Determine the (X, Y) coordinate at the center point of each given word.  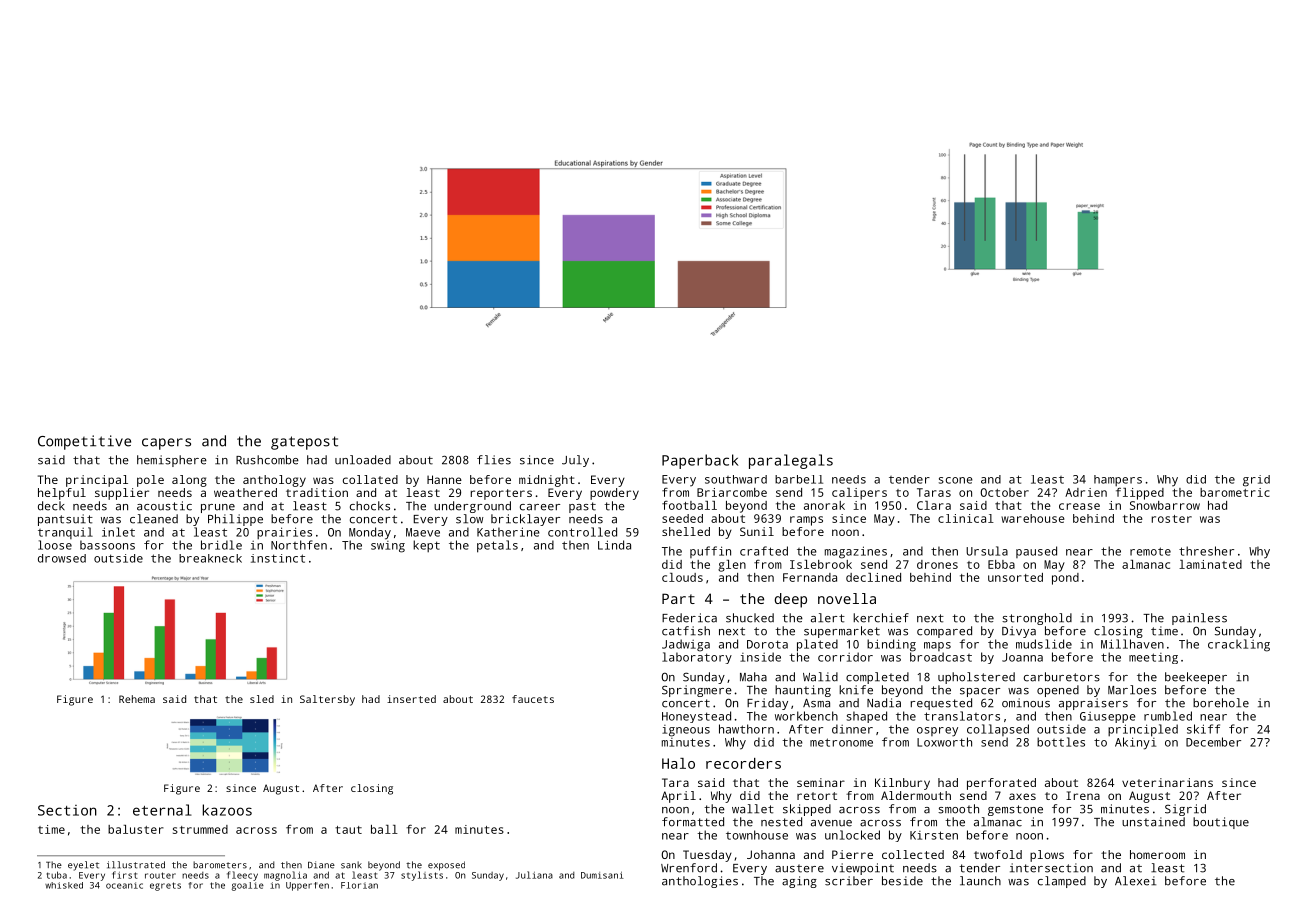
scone (956, 480)
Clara (934, 505)
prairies (284, 533)
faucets (533, 699)
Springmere (697, 691)
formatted (693, 822)
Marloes (1132, 690)
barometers (220, 865)
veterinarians (1167, 782)
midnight (547, 481)
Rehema (137, 699)
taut (348, 830)
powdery (614, 494)
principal (97, 481)
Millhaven (1132, 644)
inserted (411, 699)
